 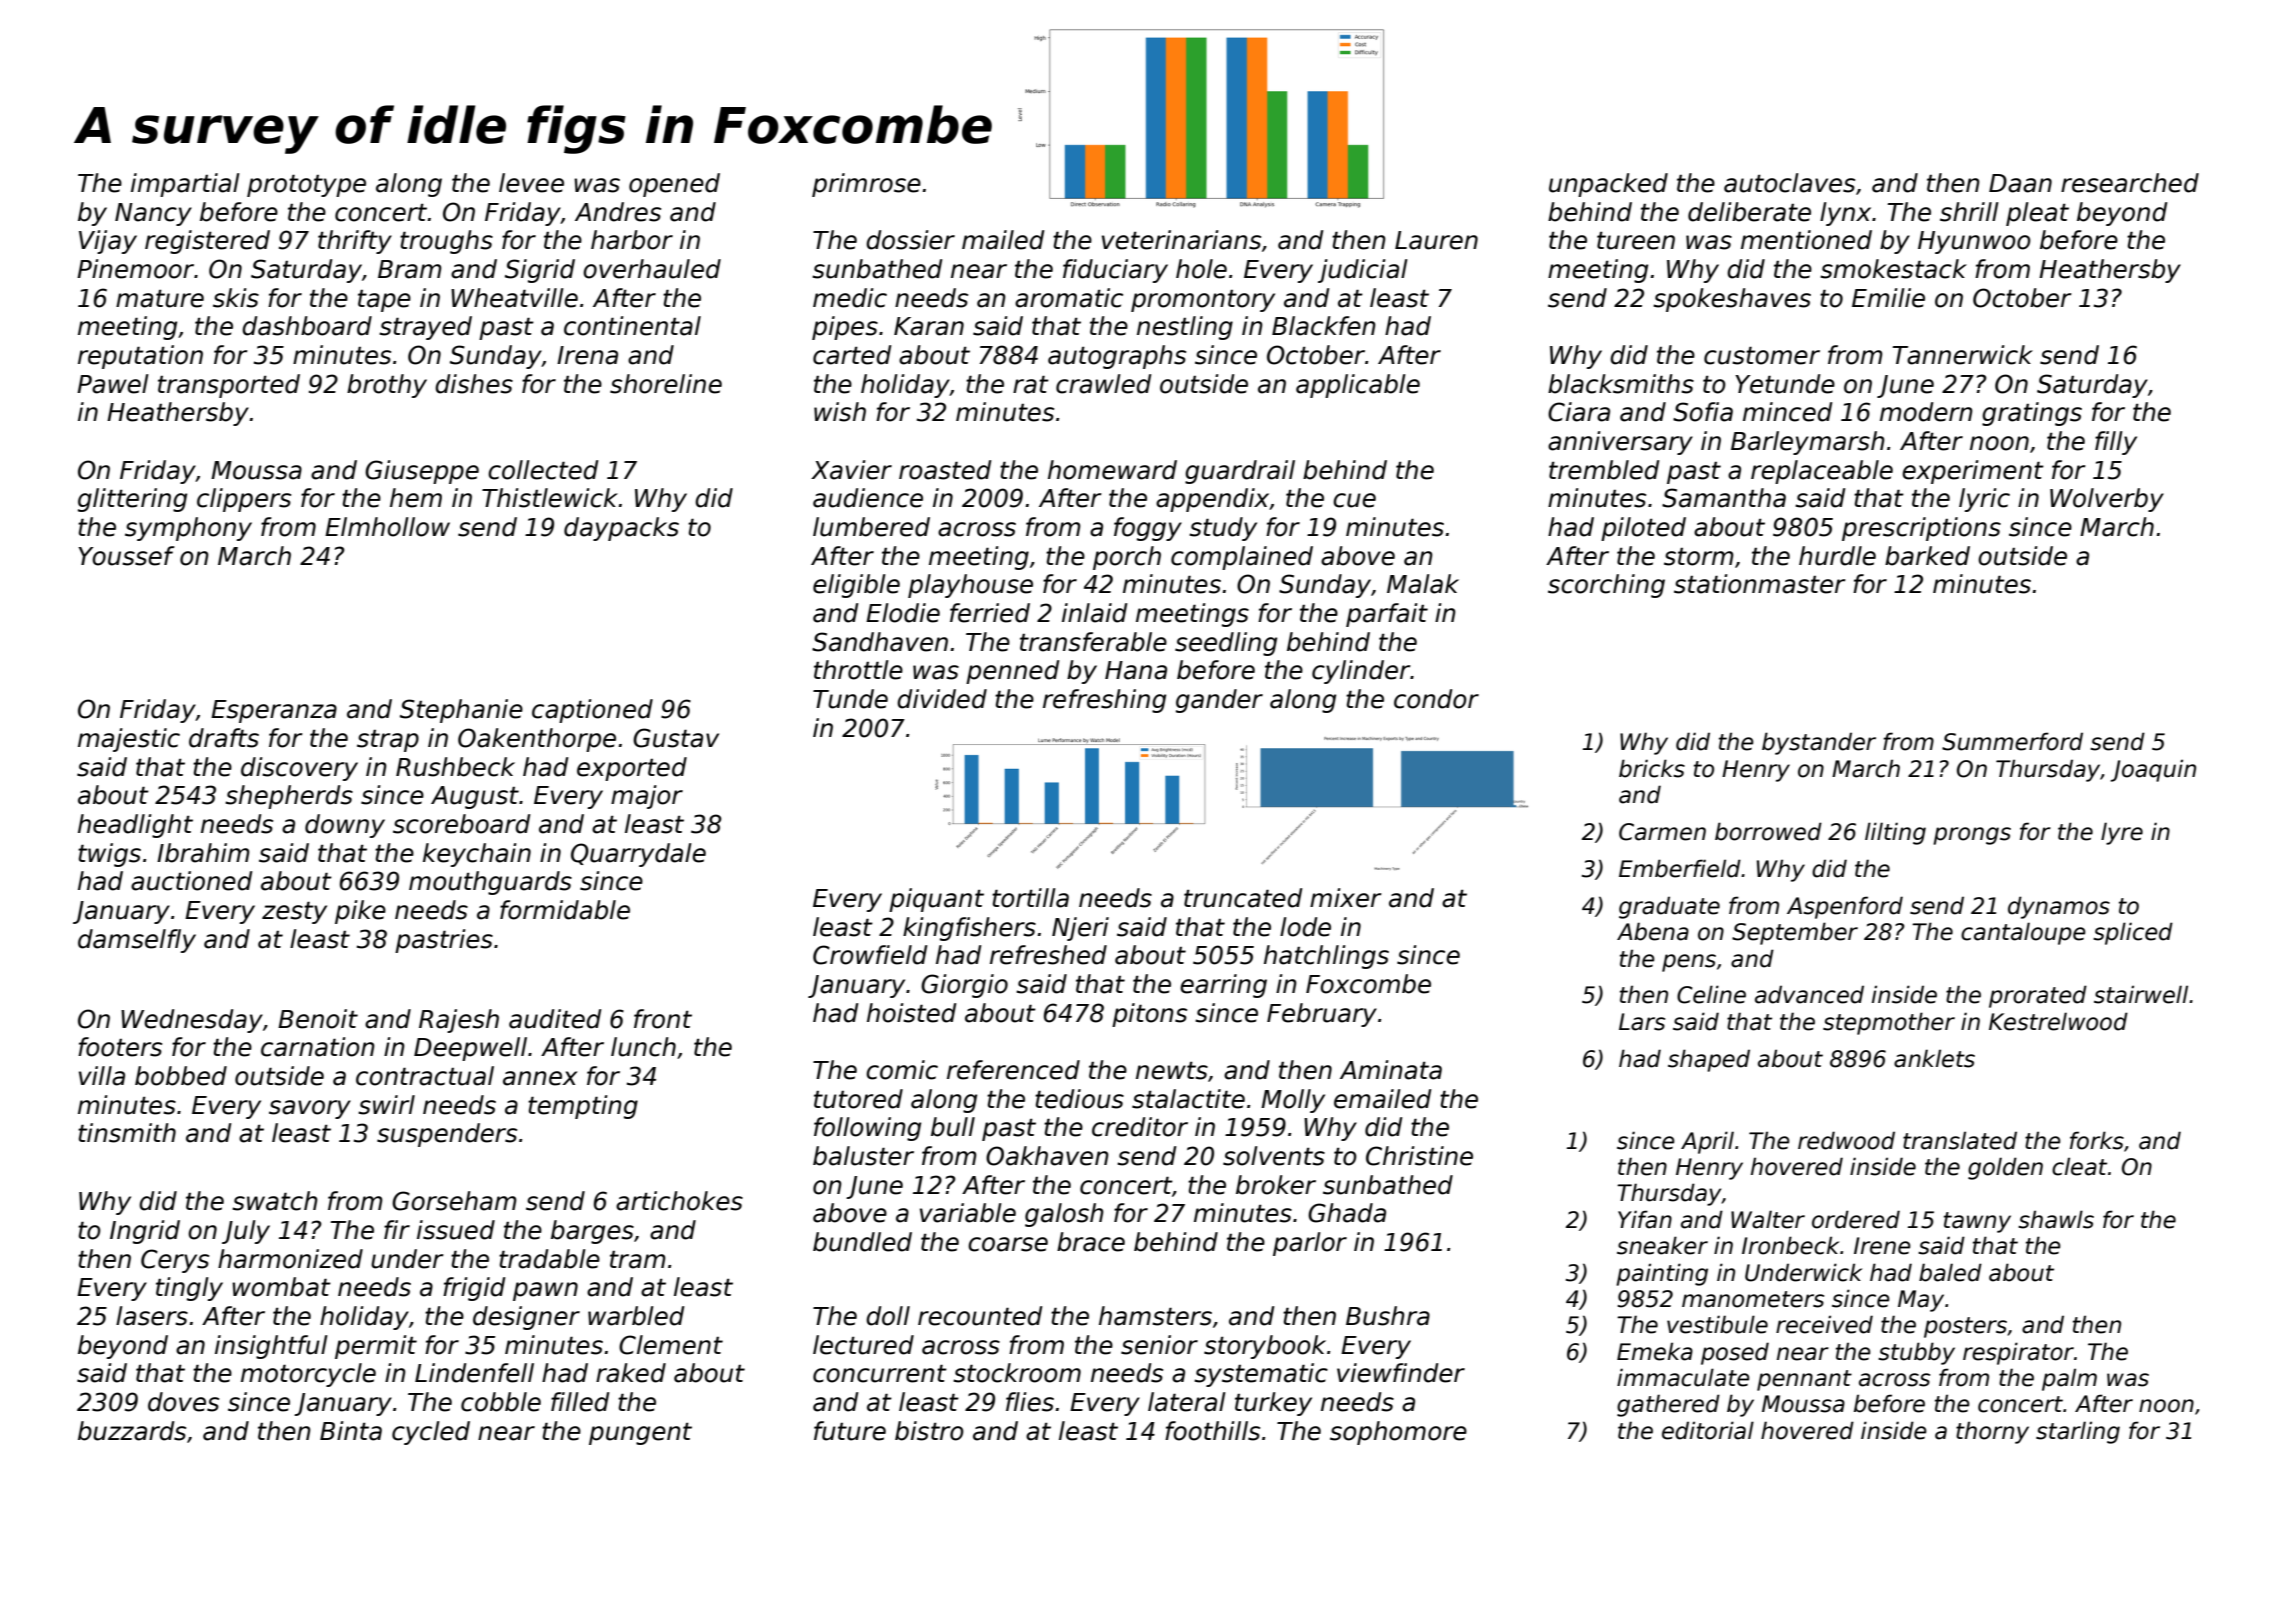 I want to click on brace, so click(x=1091, y=1242).
